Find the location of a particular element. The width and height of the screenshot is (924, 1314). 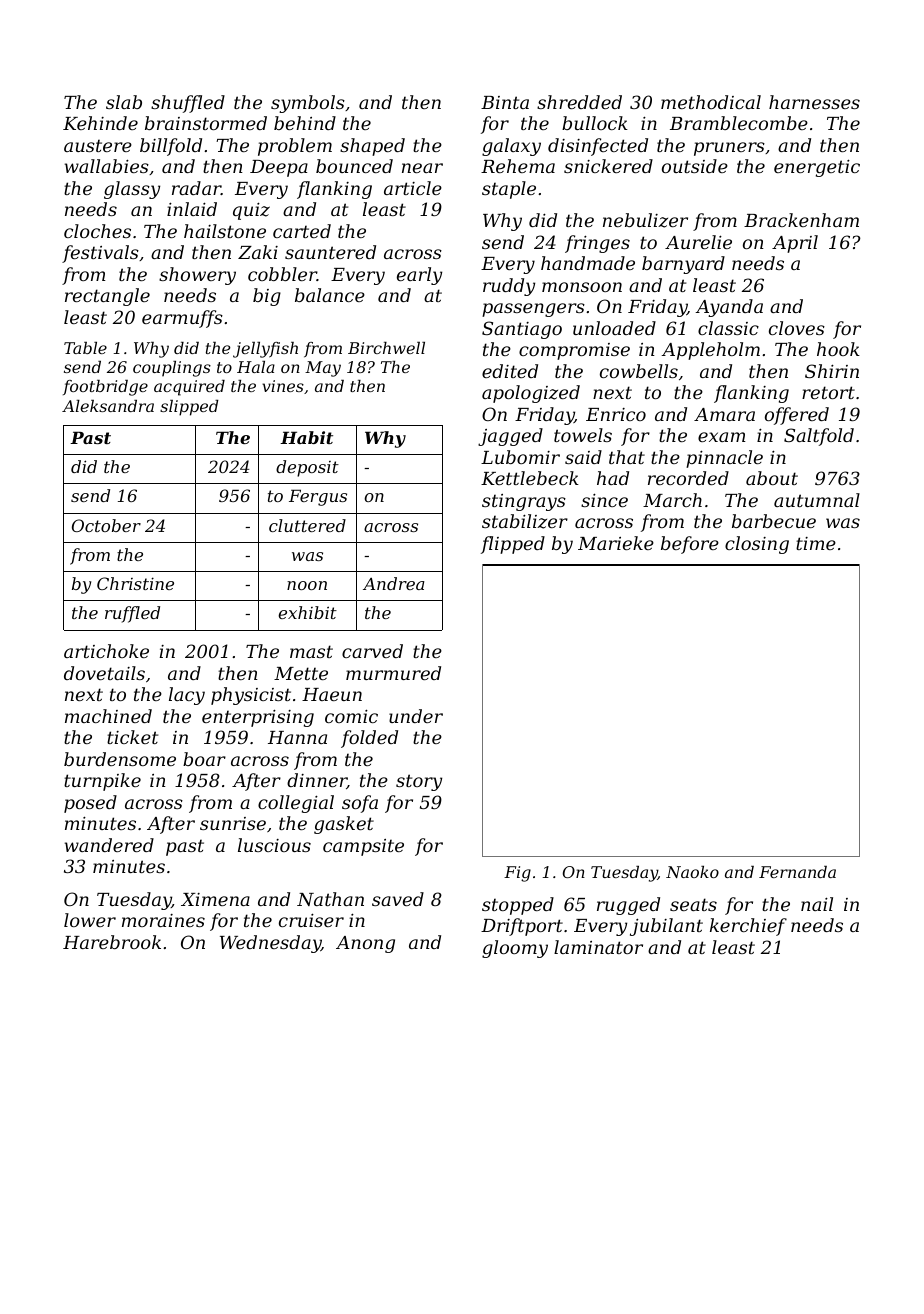

story is located at coordinates (419, 782).
